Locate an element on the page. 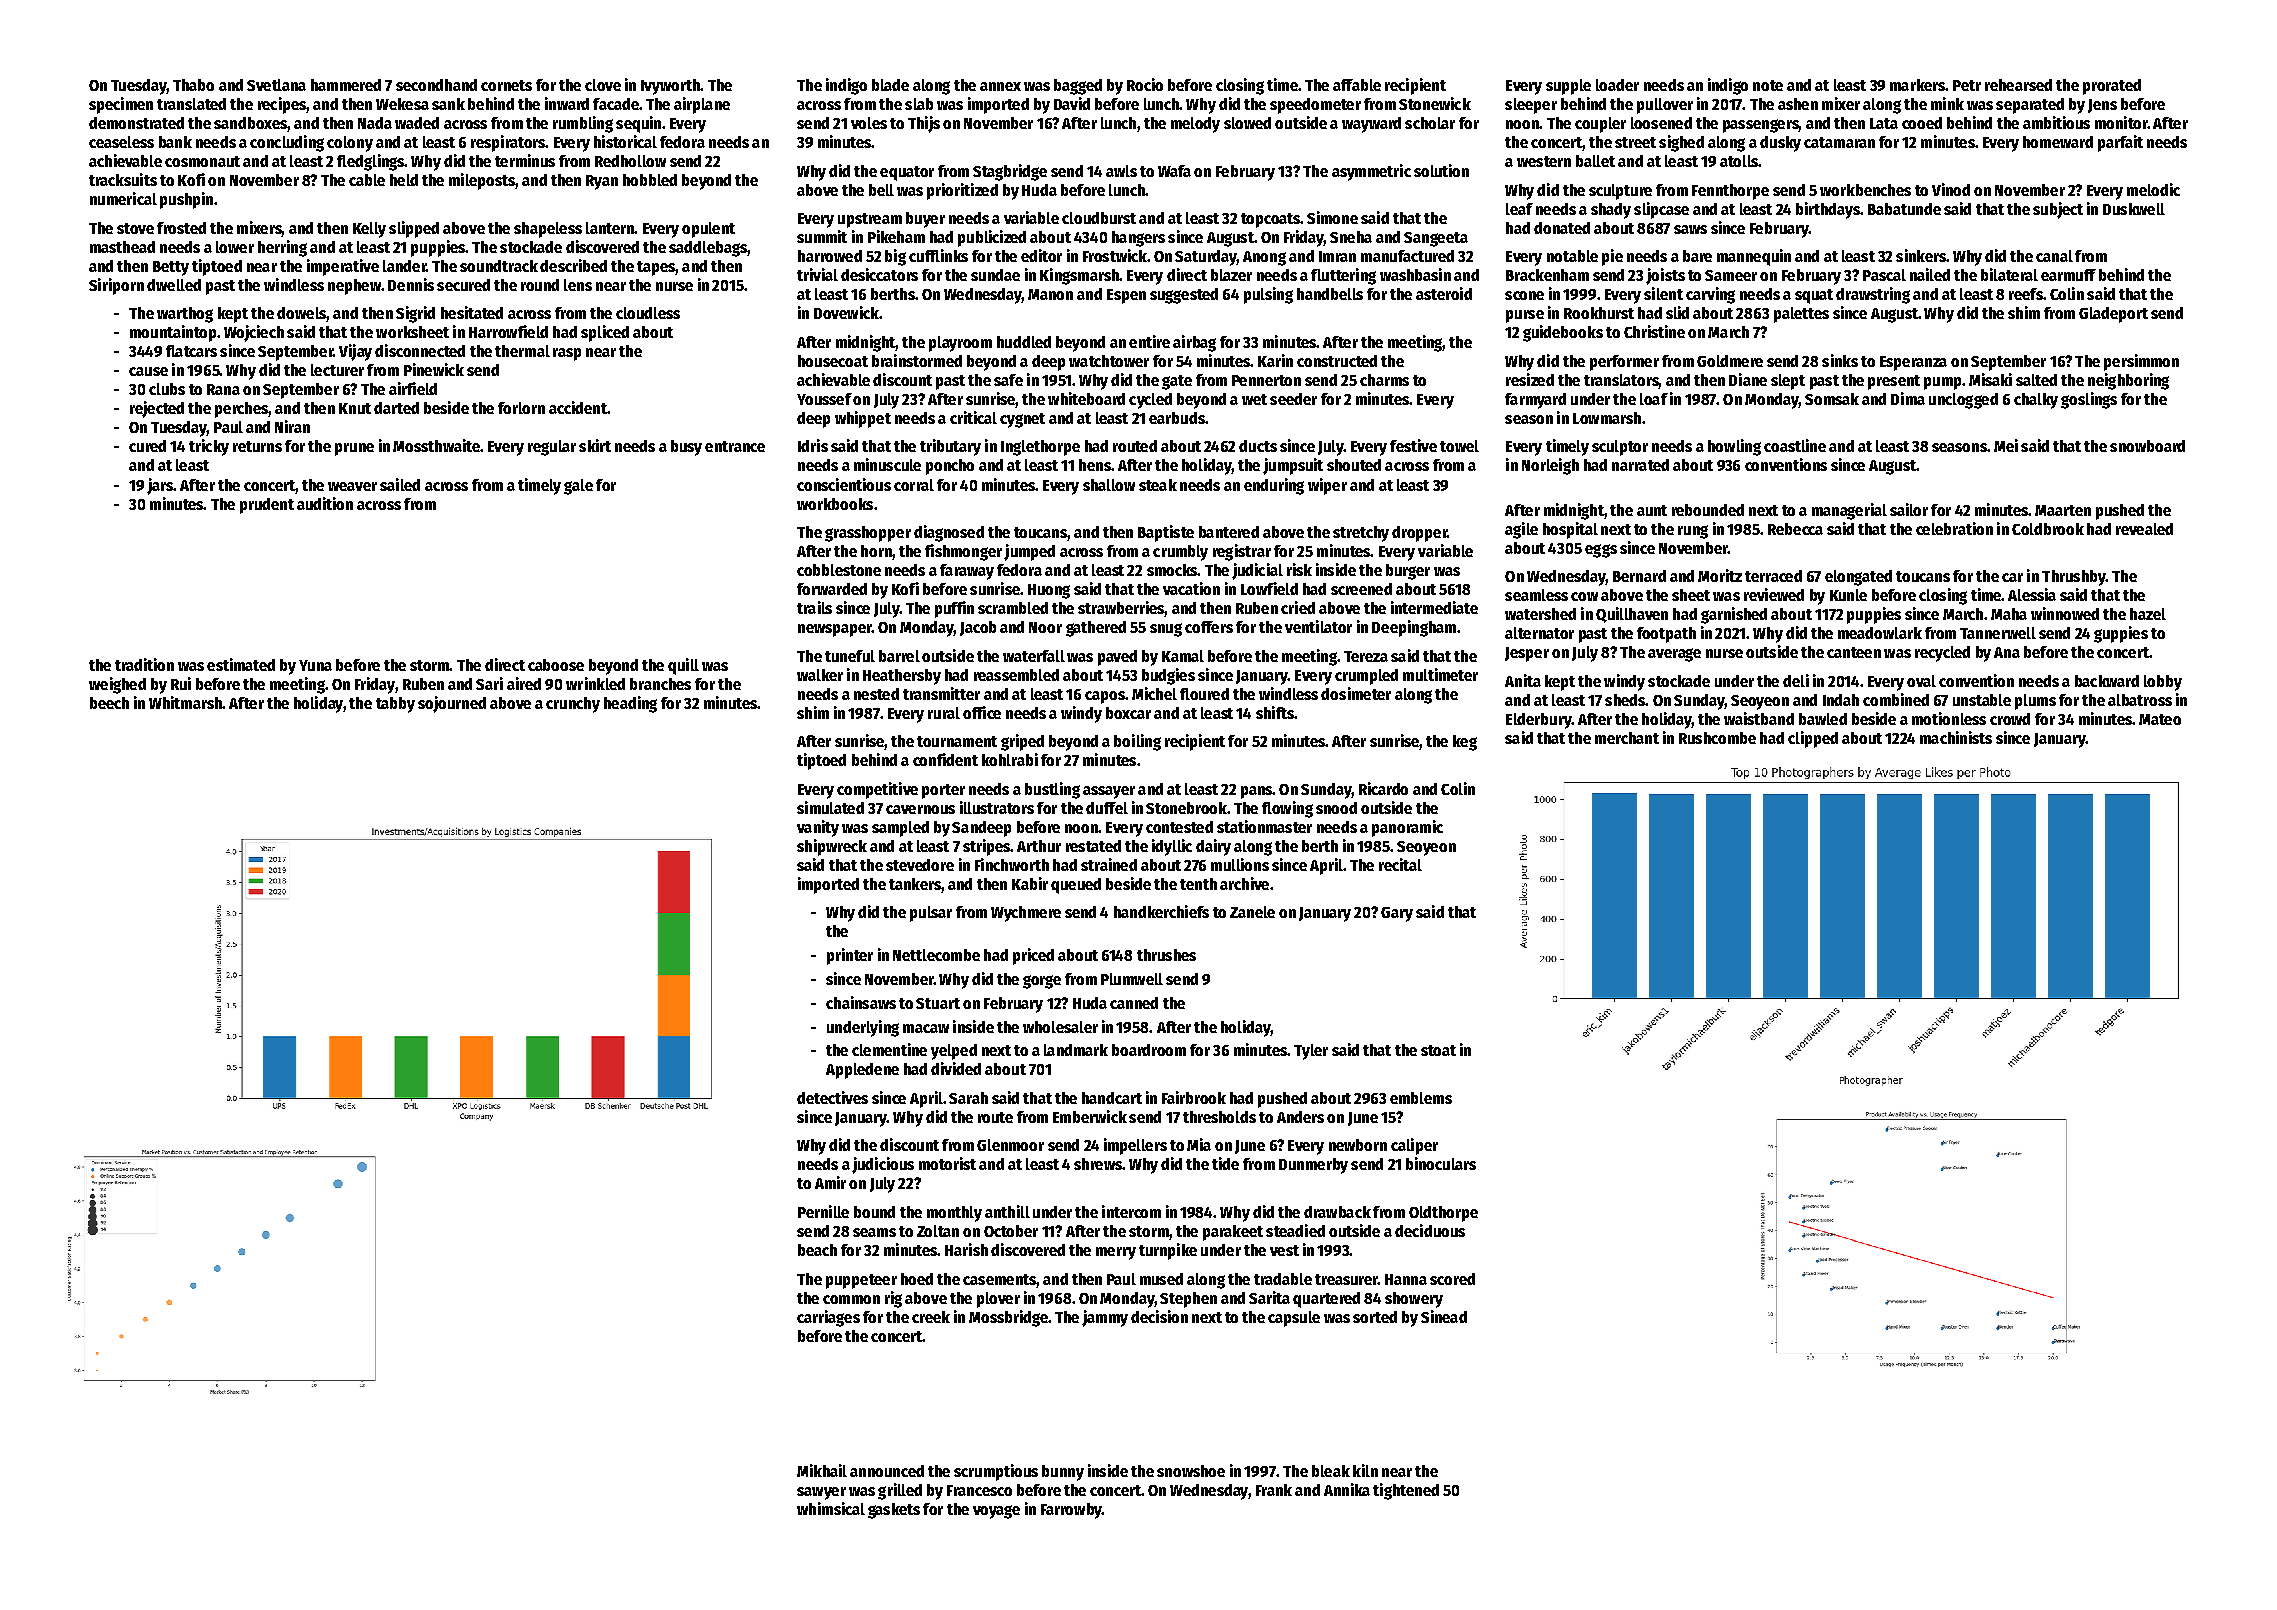 This image has width=2277, height=1610. Christine is located at coordinates (1654, 331).
